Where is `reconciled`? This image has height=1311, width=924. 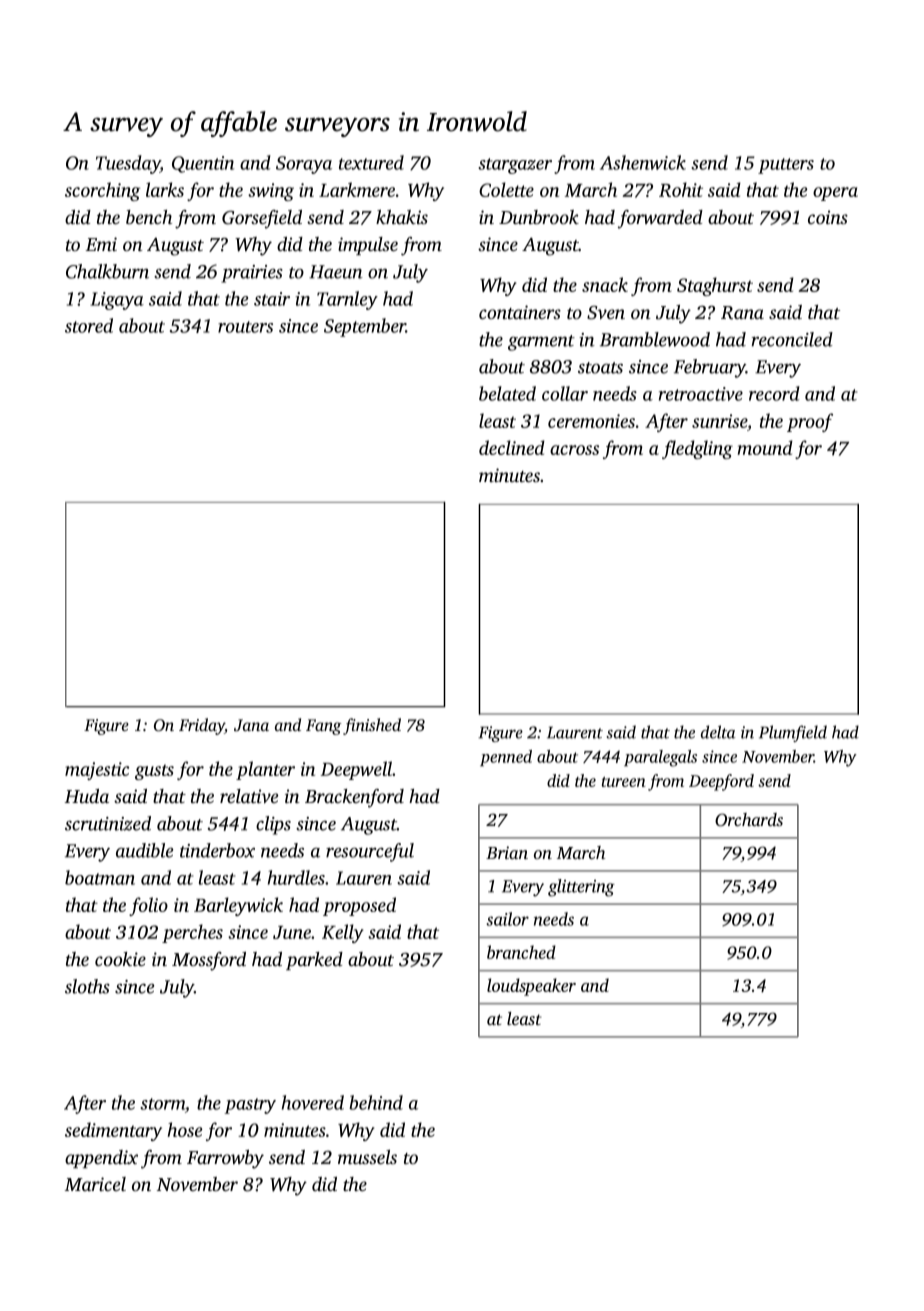
reconciled is located at coordinates (792, 339).
